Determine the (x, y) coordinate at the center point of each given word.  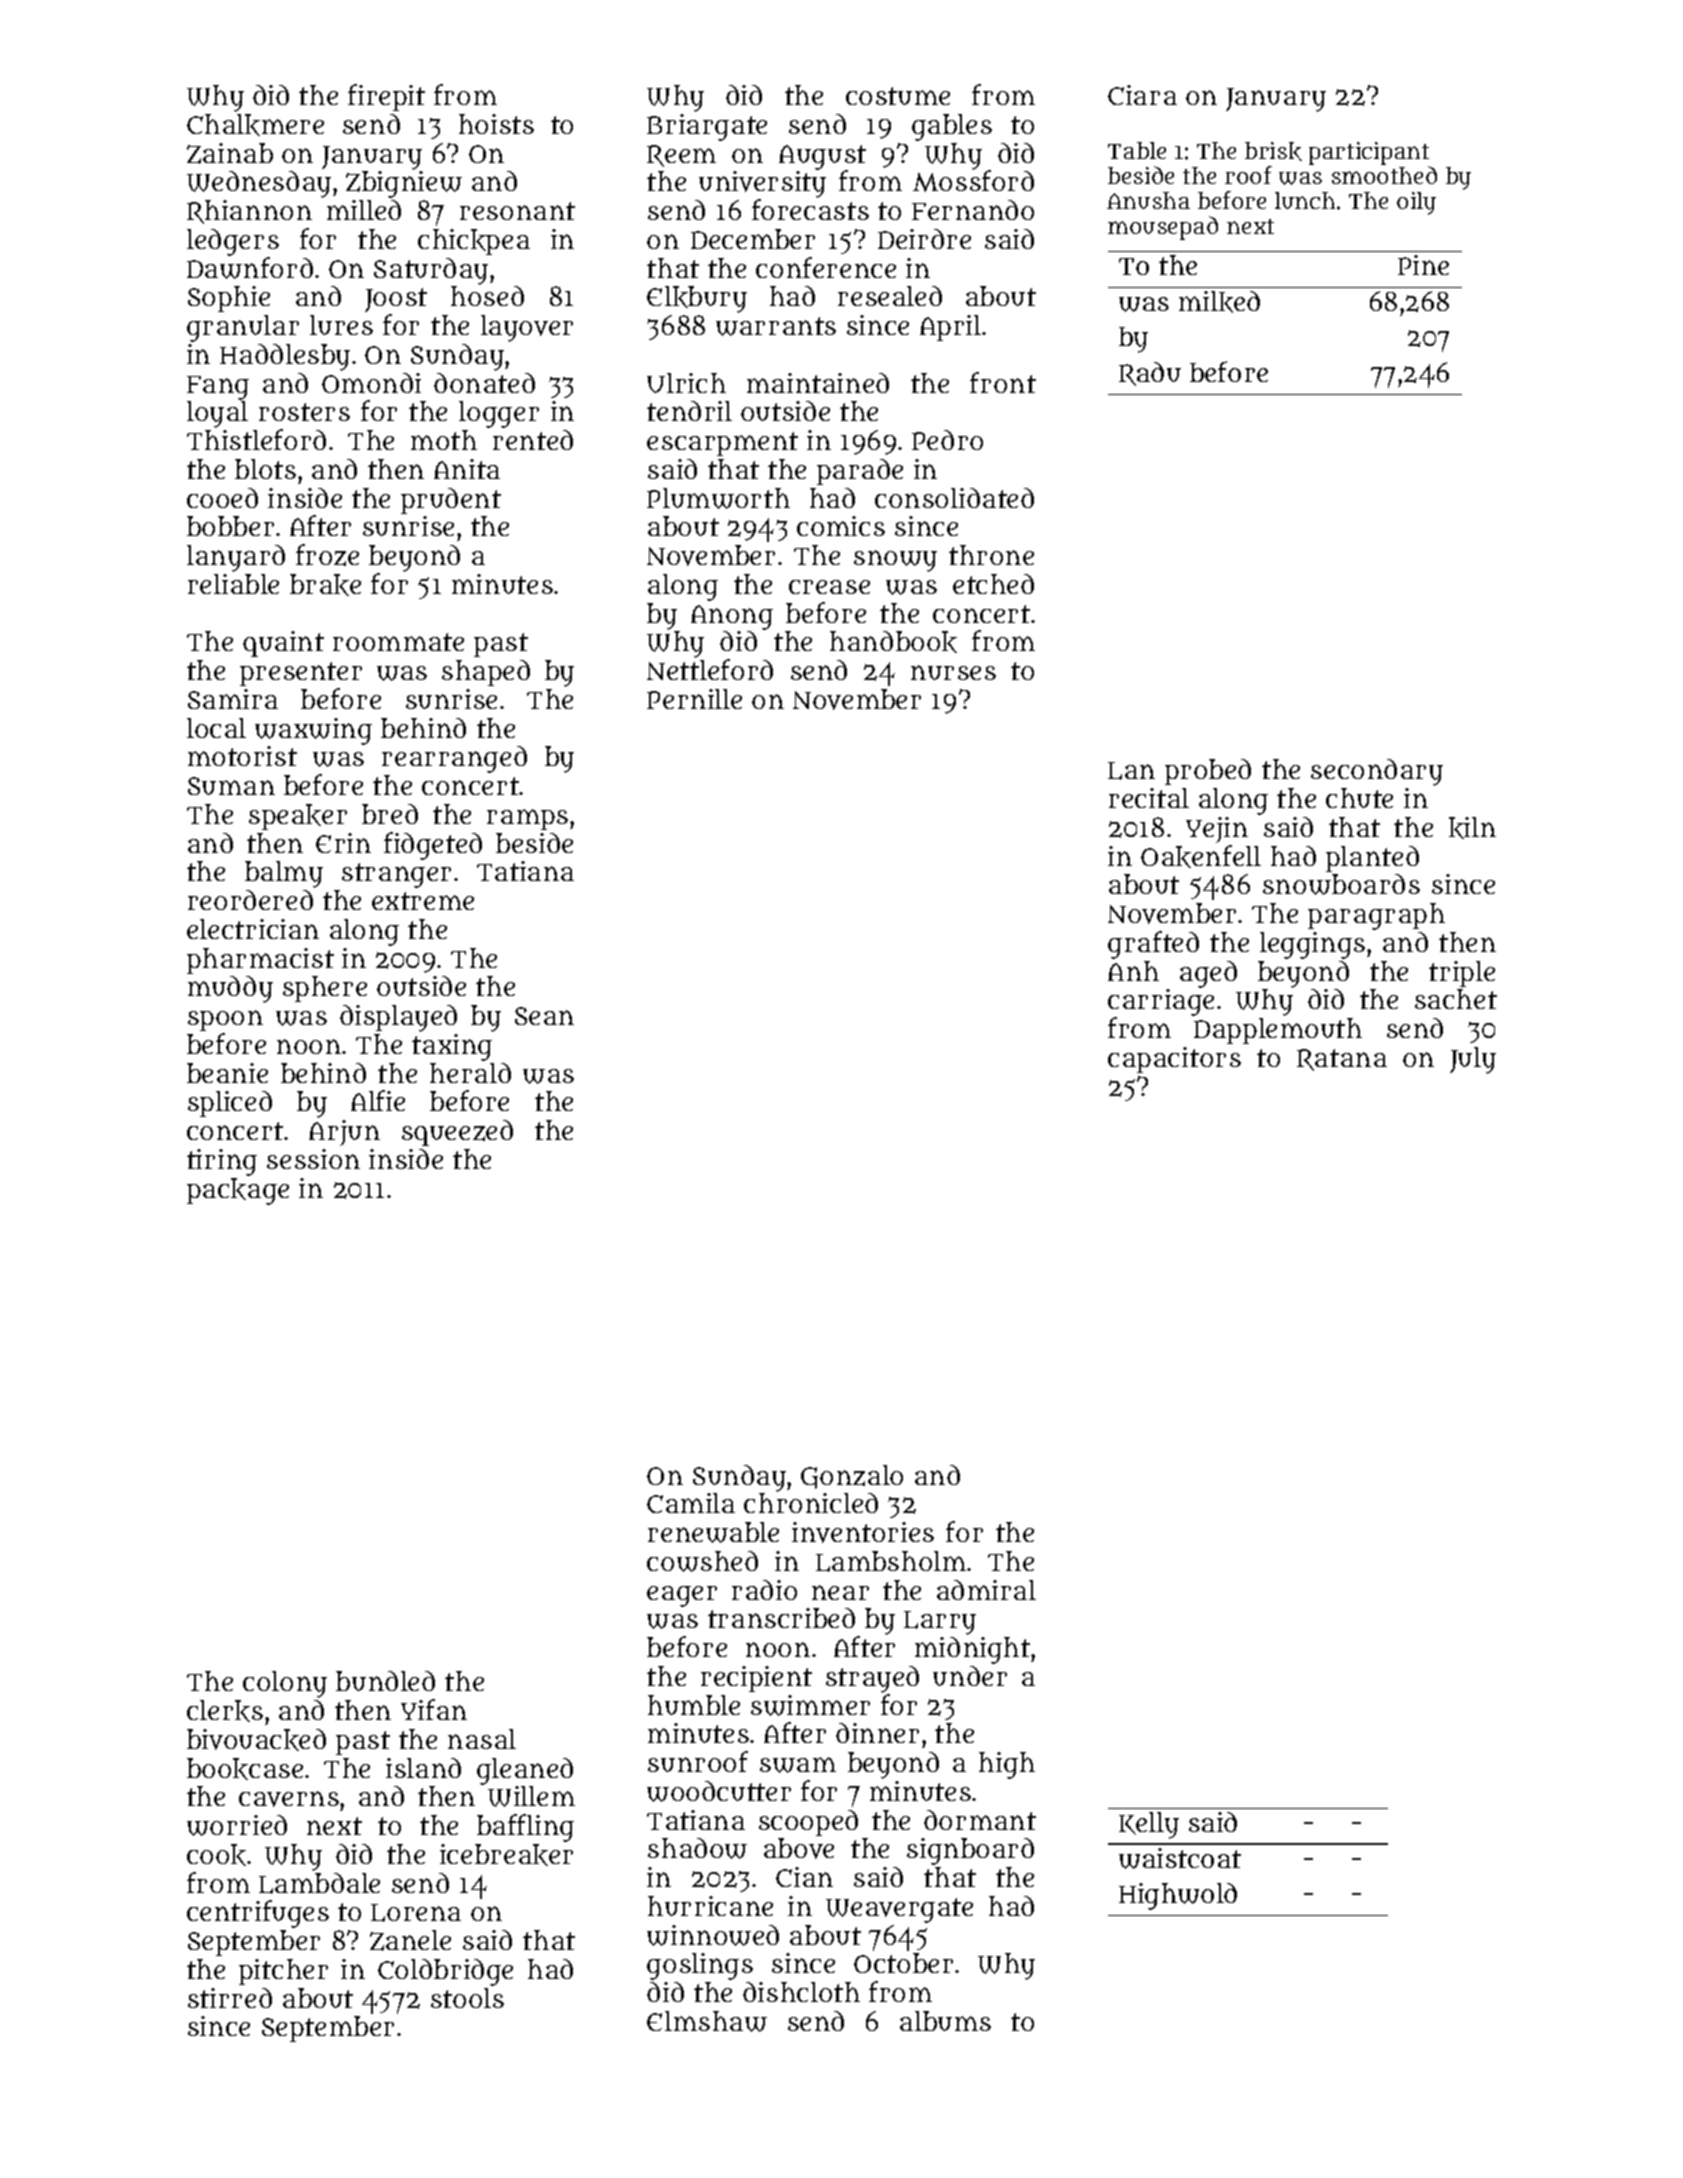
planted (1372, 859)
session (313, 1159)
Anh (1133, 971)
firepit (386, 97)
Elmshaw (707, 2021)
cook (216, 1855)
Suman (231, 786)
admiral (986, 1590)
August (822, 158)
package (238, 1191)
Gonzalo (852, 1477)
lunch (1305, 200)
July (1473, 1060)
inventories (863, 1532)
